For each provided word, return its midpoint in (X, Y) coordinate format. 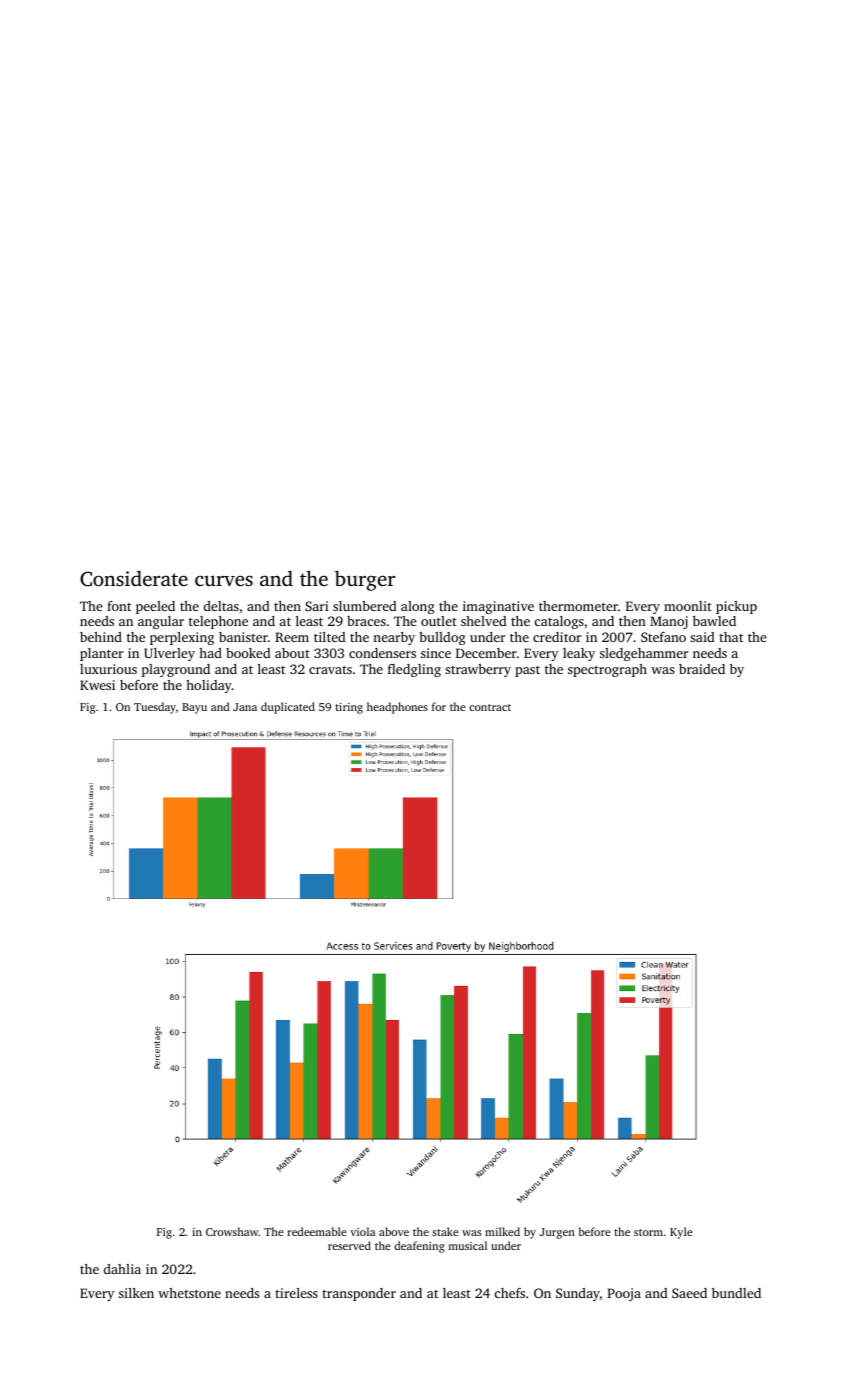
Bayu (194, 708)
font (119, 606)
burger (365, 580)
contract (490, 707)
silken (136, 1293)
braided (702, 669)
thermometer (578, 606)
